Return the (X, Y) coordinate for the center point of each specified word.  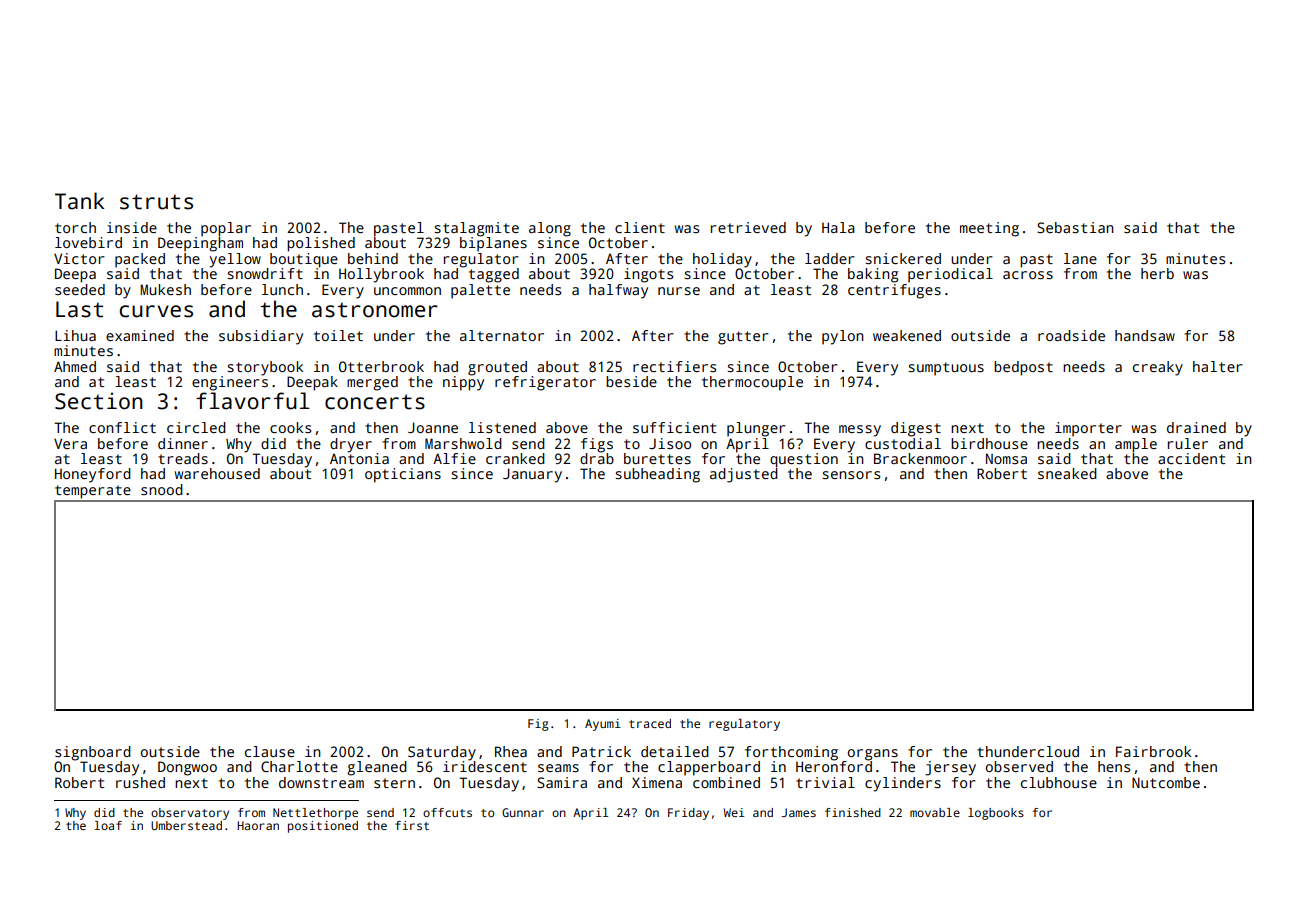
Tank (79, 201)
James (798, 812)
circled (196, 427)
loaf (108, 825)
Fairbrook (1153, 751)
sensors (851, 475)
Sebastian (1075, 227)
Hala (838, 227)
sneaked (1067, 473)
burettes (657, 458)
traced (650, 723)
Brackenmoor (920, 458)
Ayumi (603, 725)
